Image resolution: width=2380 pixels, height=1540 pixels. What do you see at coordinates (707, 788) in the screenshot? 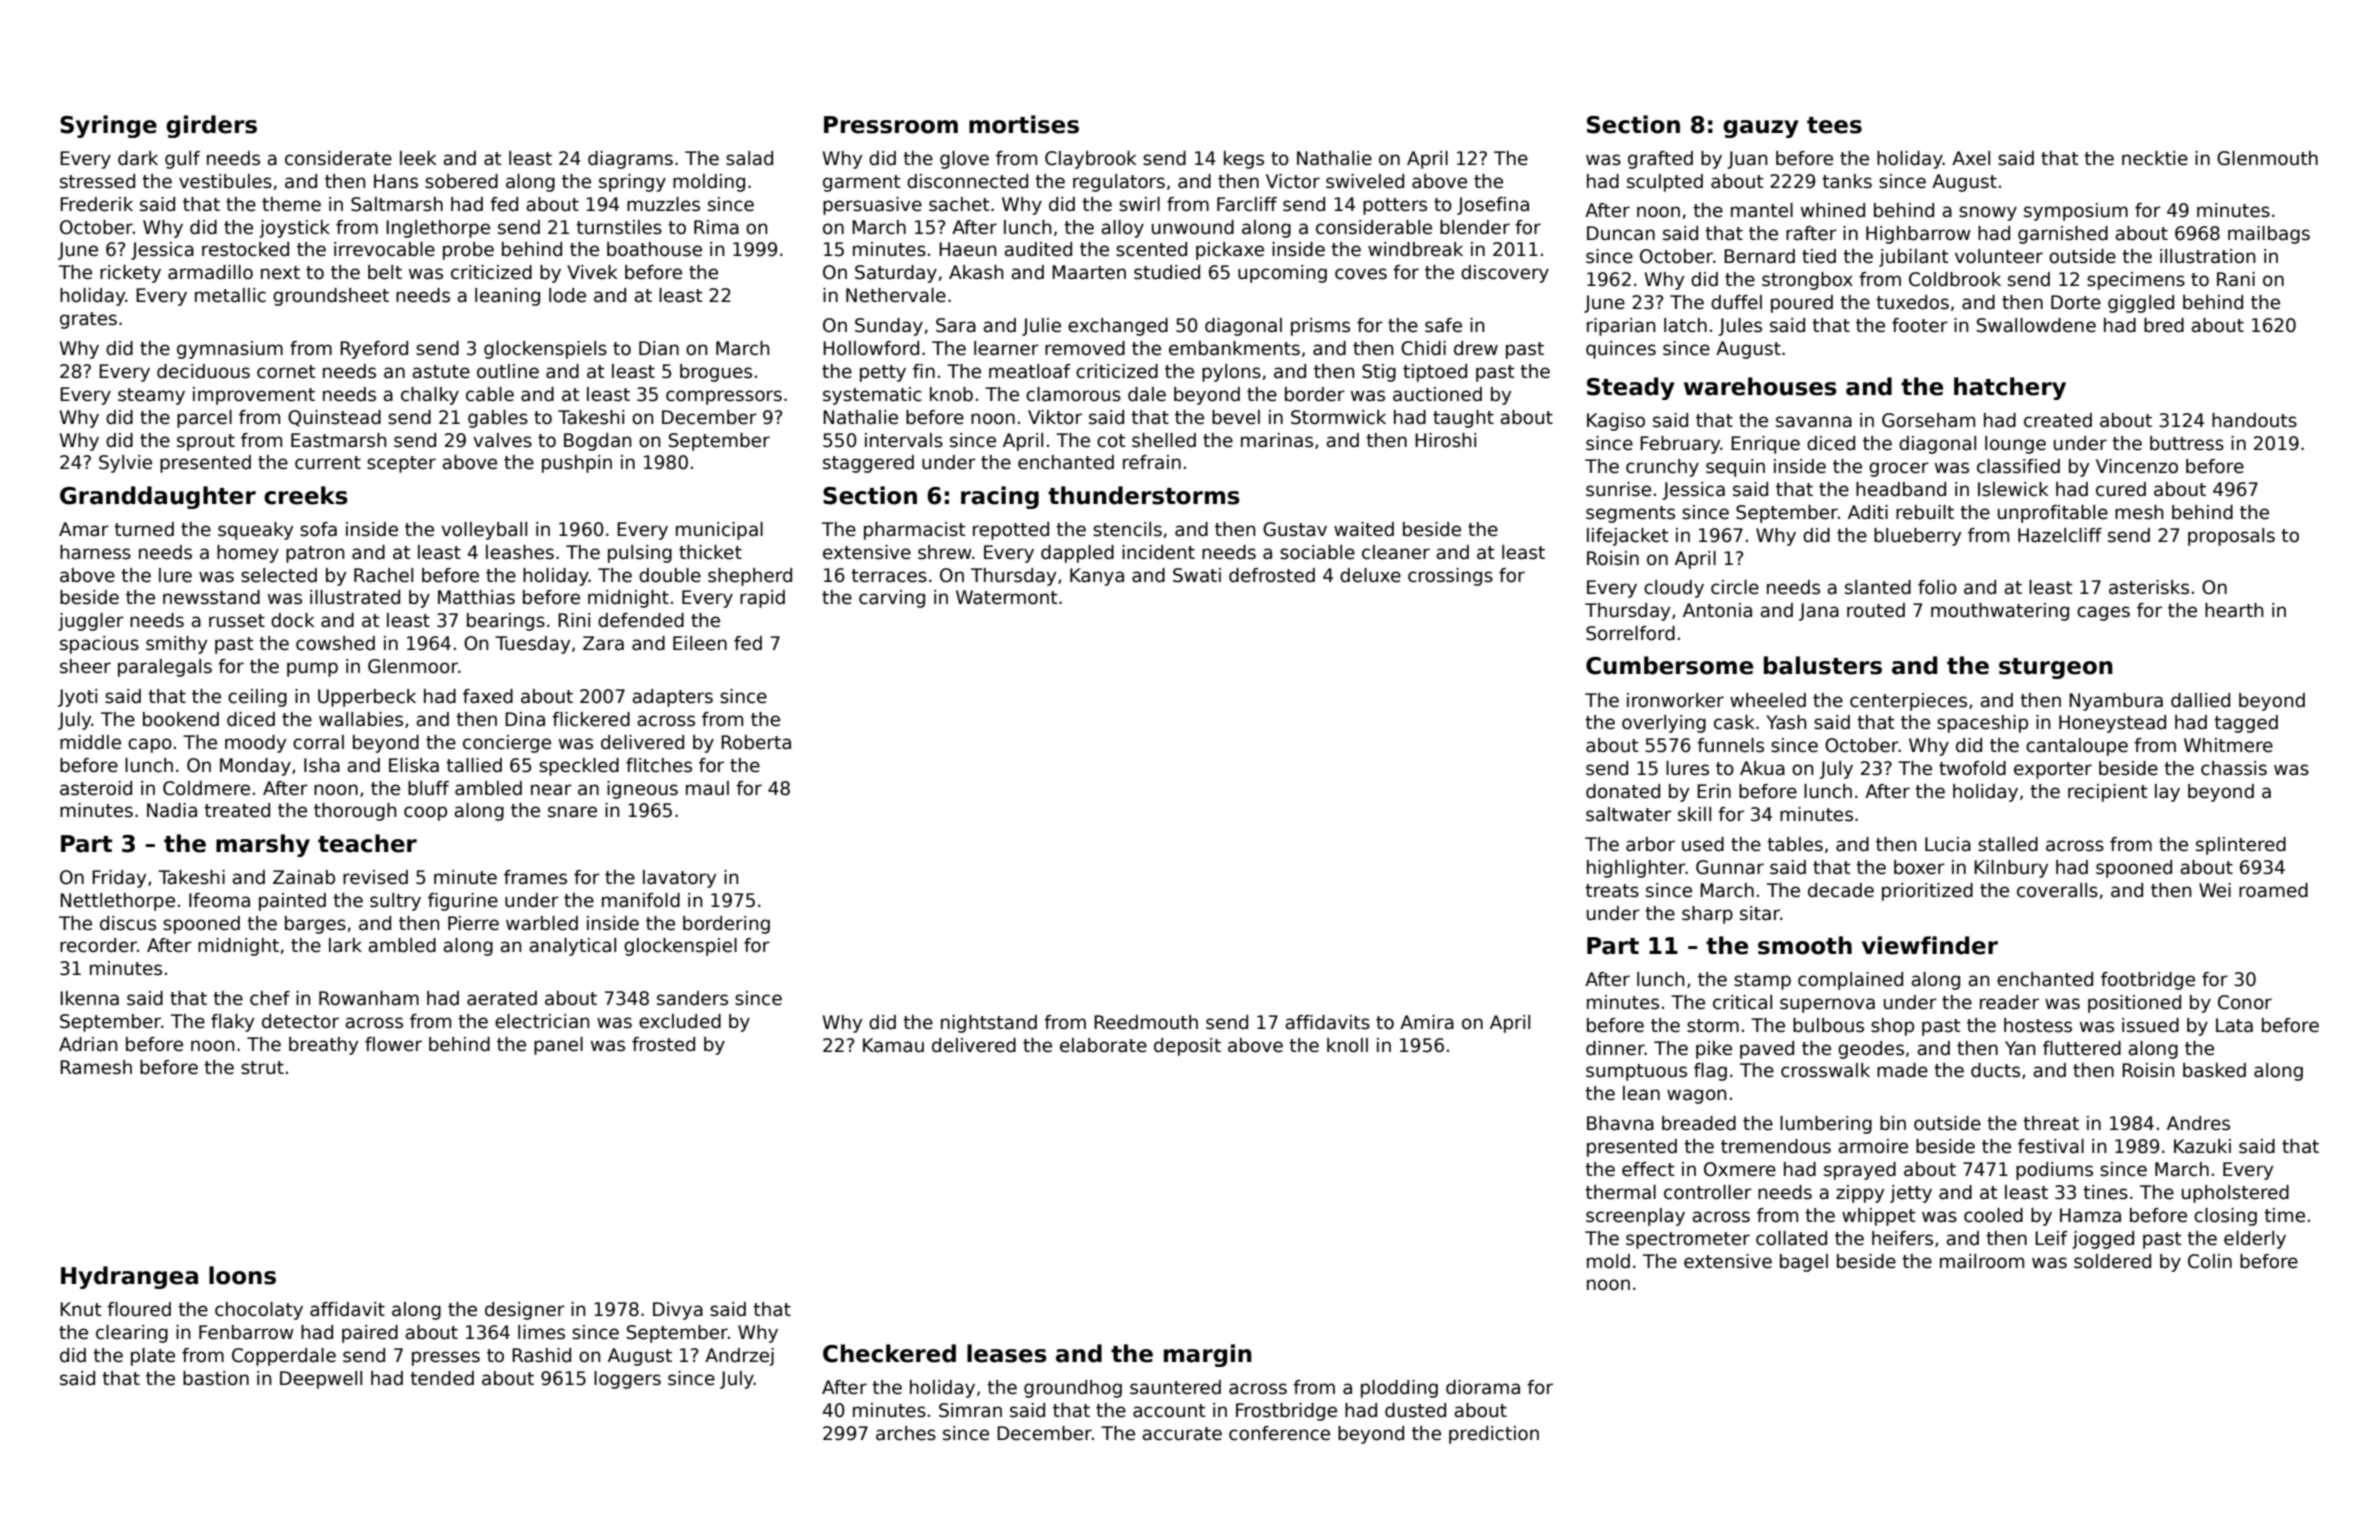
I see `maul` at bounding box center [707, 788].
